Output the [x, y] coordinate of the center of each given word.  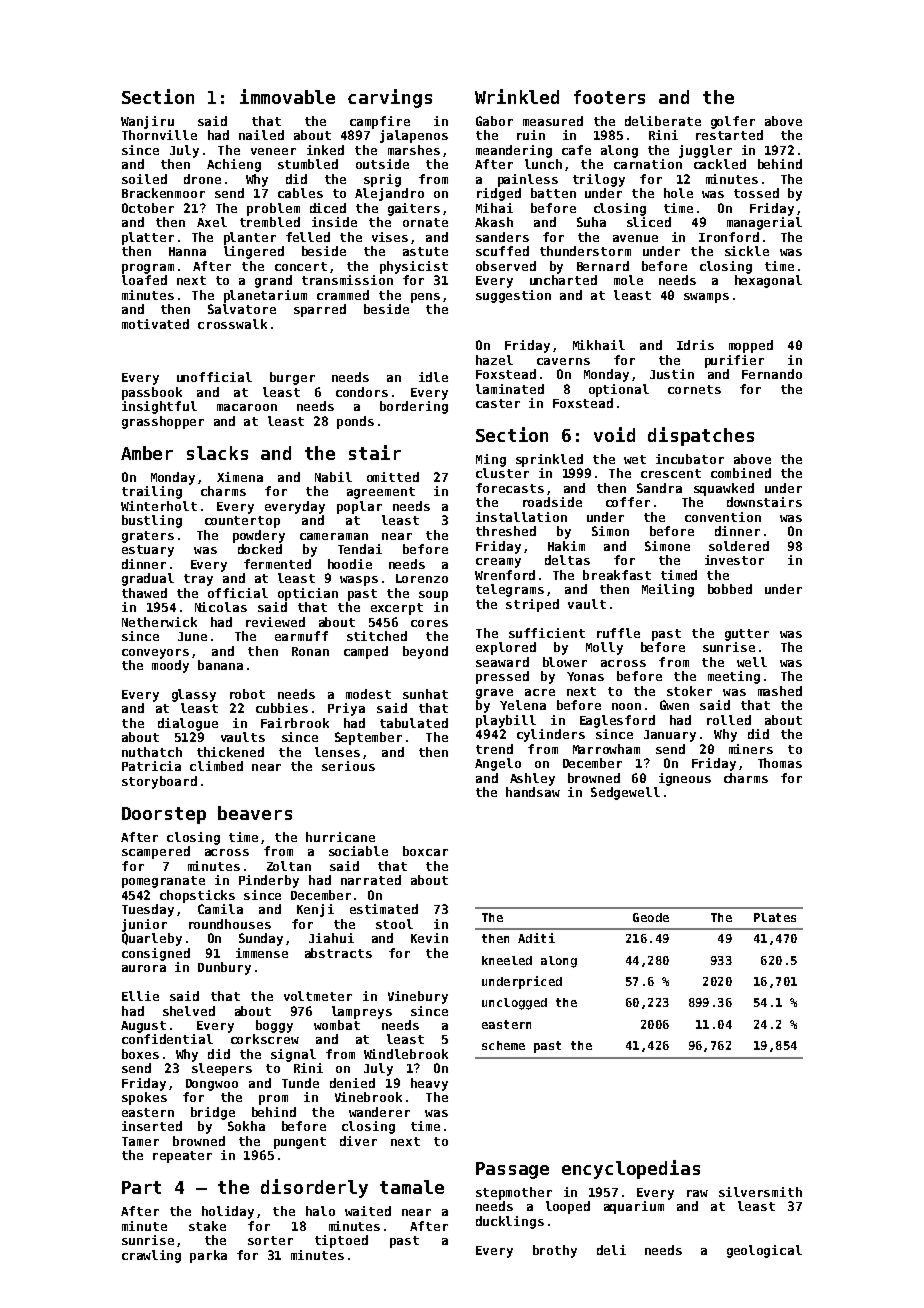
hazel [494, 360]
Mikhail [599, 345]
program [148, 269]
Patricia [151, 766]
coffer [628, 502]
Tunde [300, 1083]
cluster [502, 473]
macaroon [247, 407]
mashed [780, 691]
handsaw [533, 792]
